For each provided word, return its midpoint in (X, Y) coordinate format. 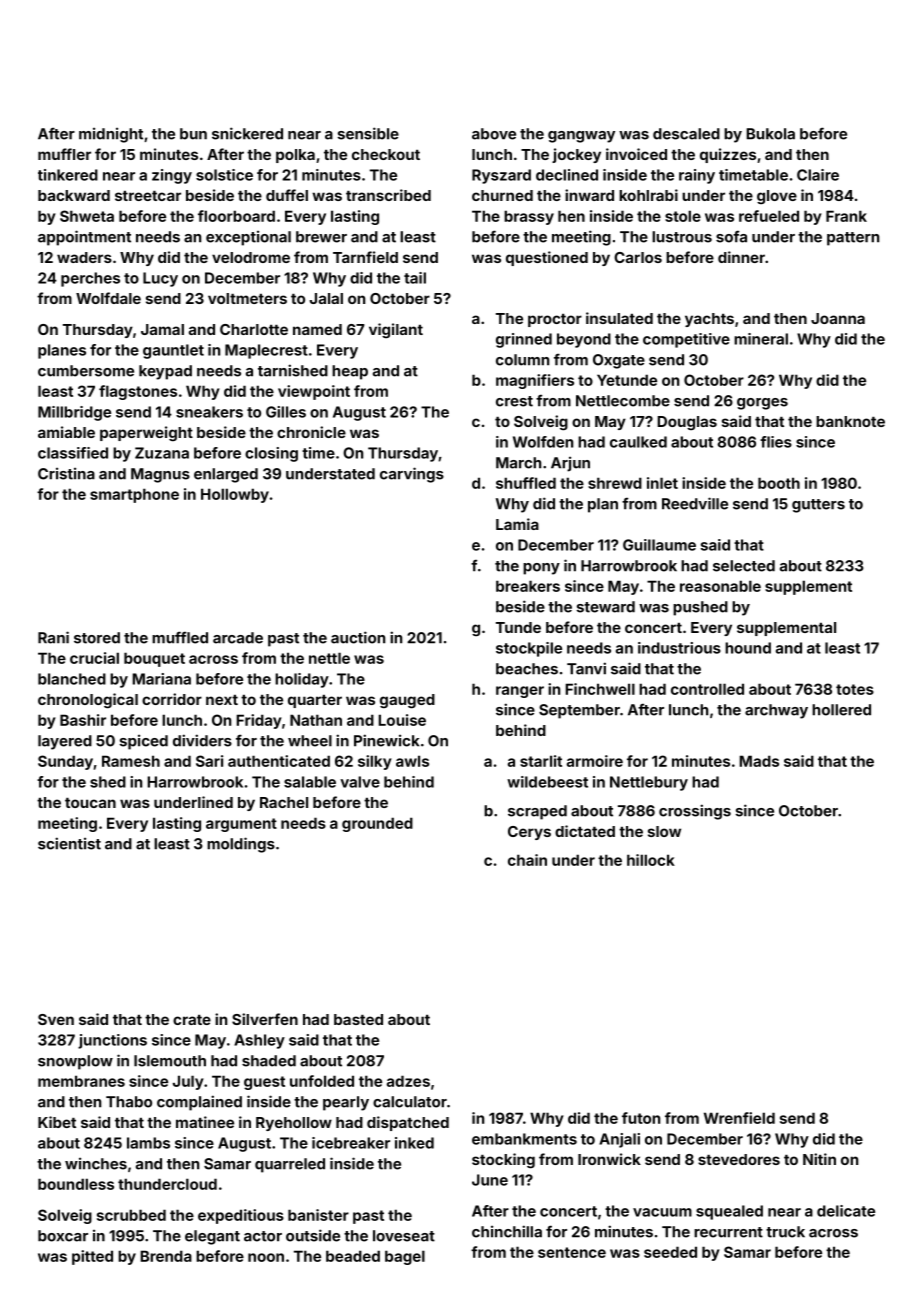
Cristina (66, 473)
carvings (412, 475)
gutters (818, 506)
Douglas (687, 423)
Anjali (619, 1140)
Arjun (570, 464)
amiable (66, 432)
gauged (407, 701)
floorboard (236, 216)
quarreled (290, 1165)
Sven (56, 1019)
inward (589, 195)
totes (855, 689)
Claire (818, 175)
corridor (172, 699)
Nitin (819, 1159)
